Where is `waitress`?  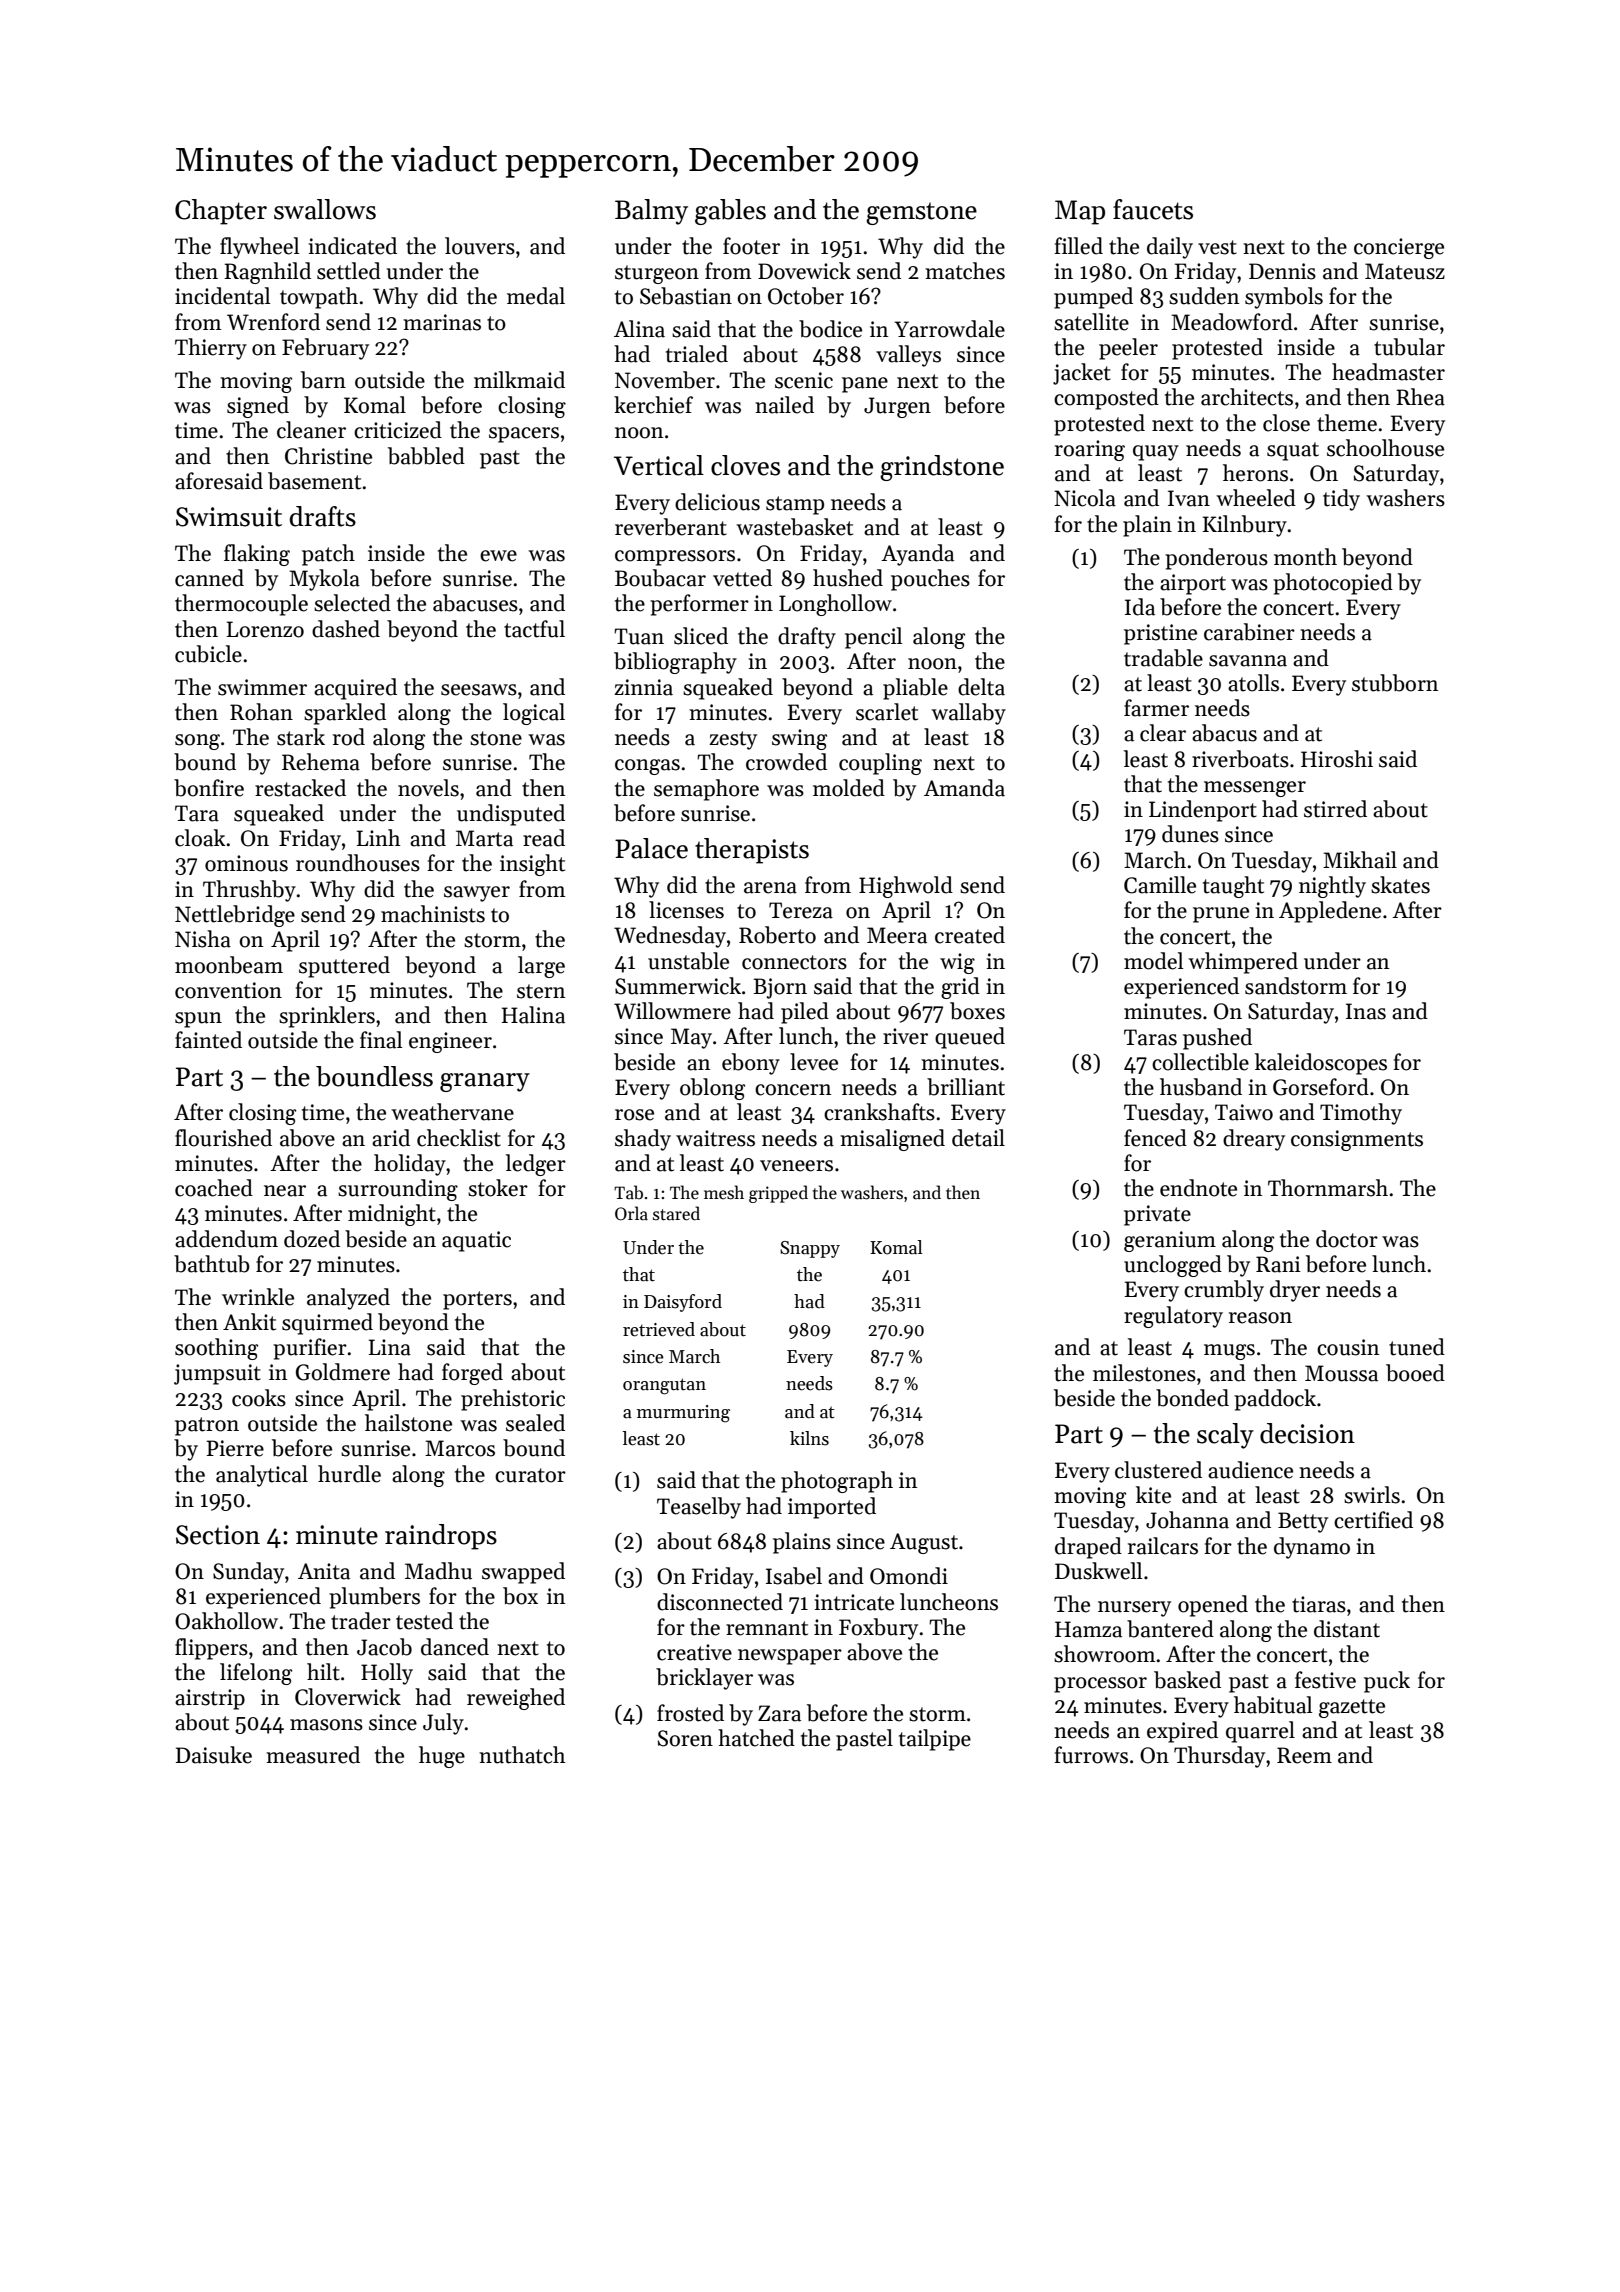 waitress is located at coordinates (715, 1138).
